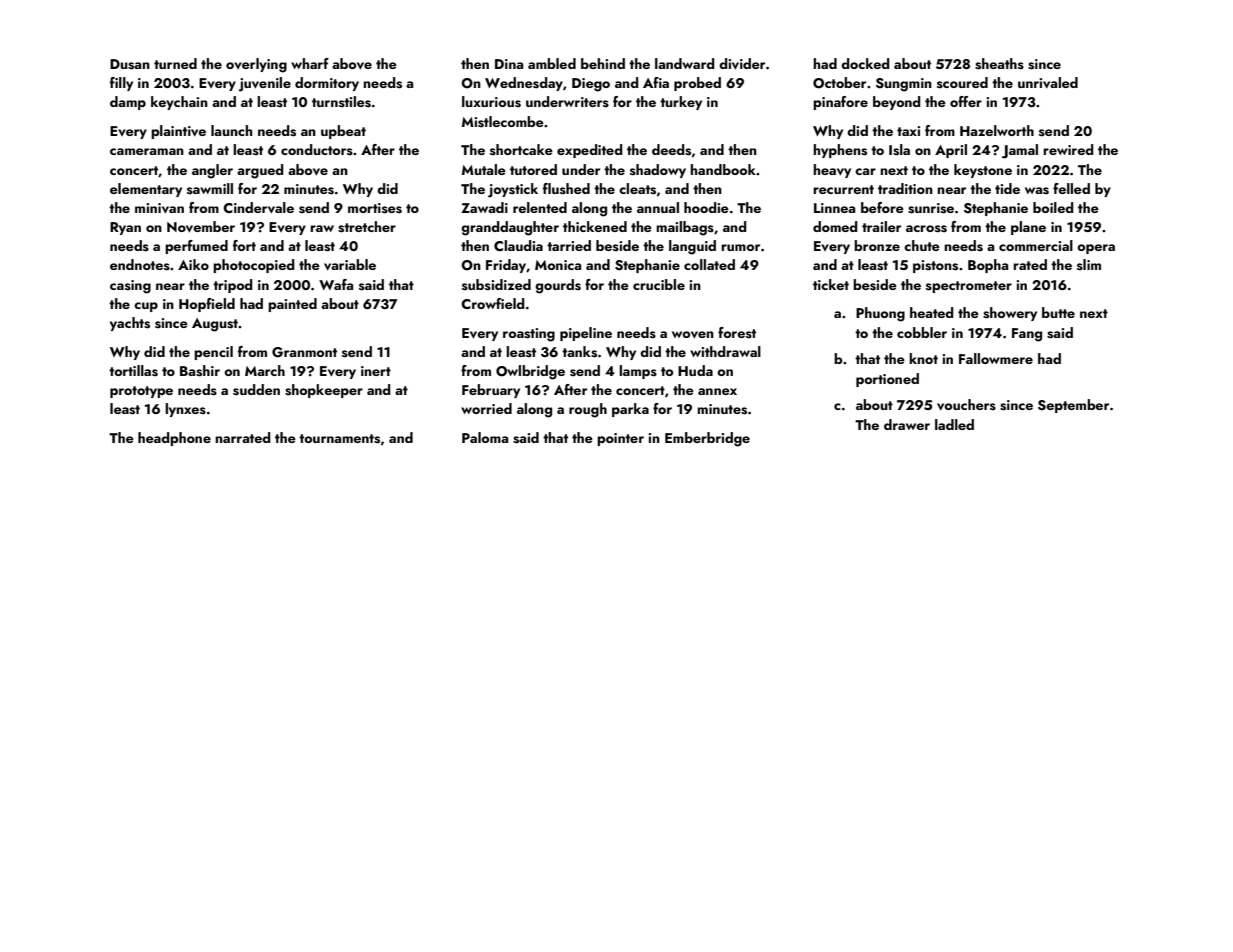 This screenshot has height=952, width=1233. I want to click on headphone, so click(174, 439).
